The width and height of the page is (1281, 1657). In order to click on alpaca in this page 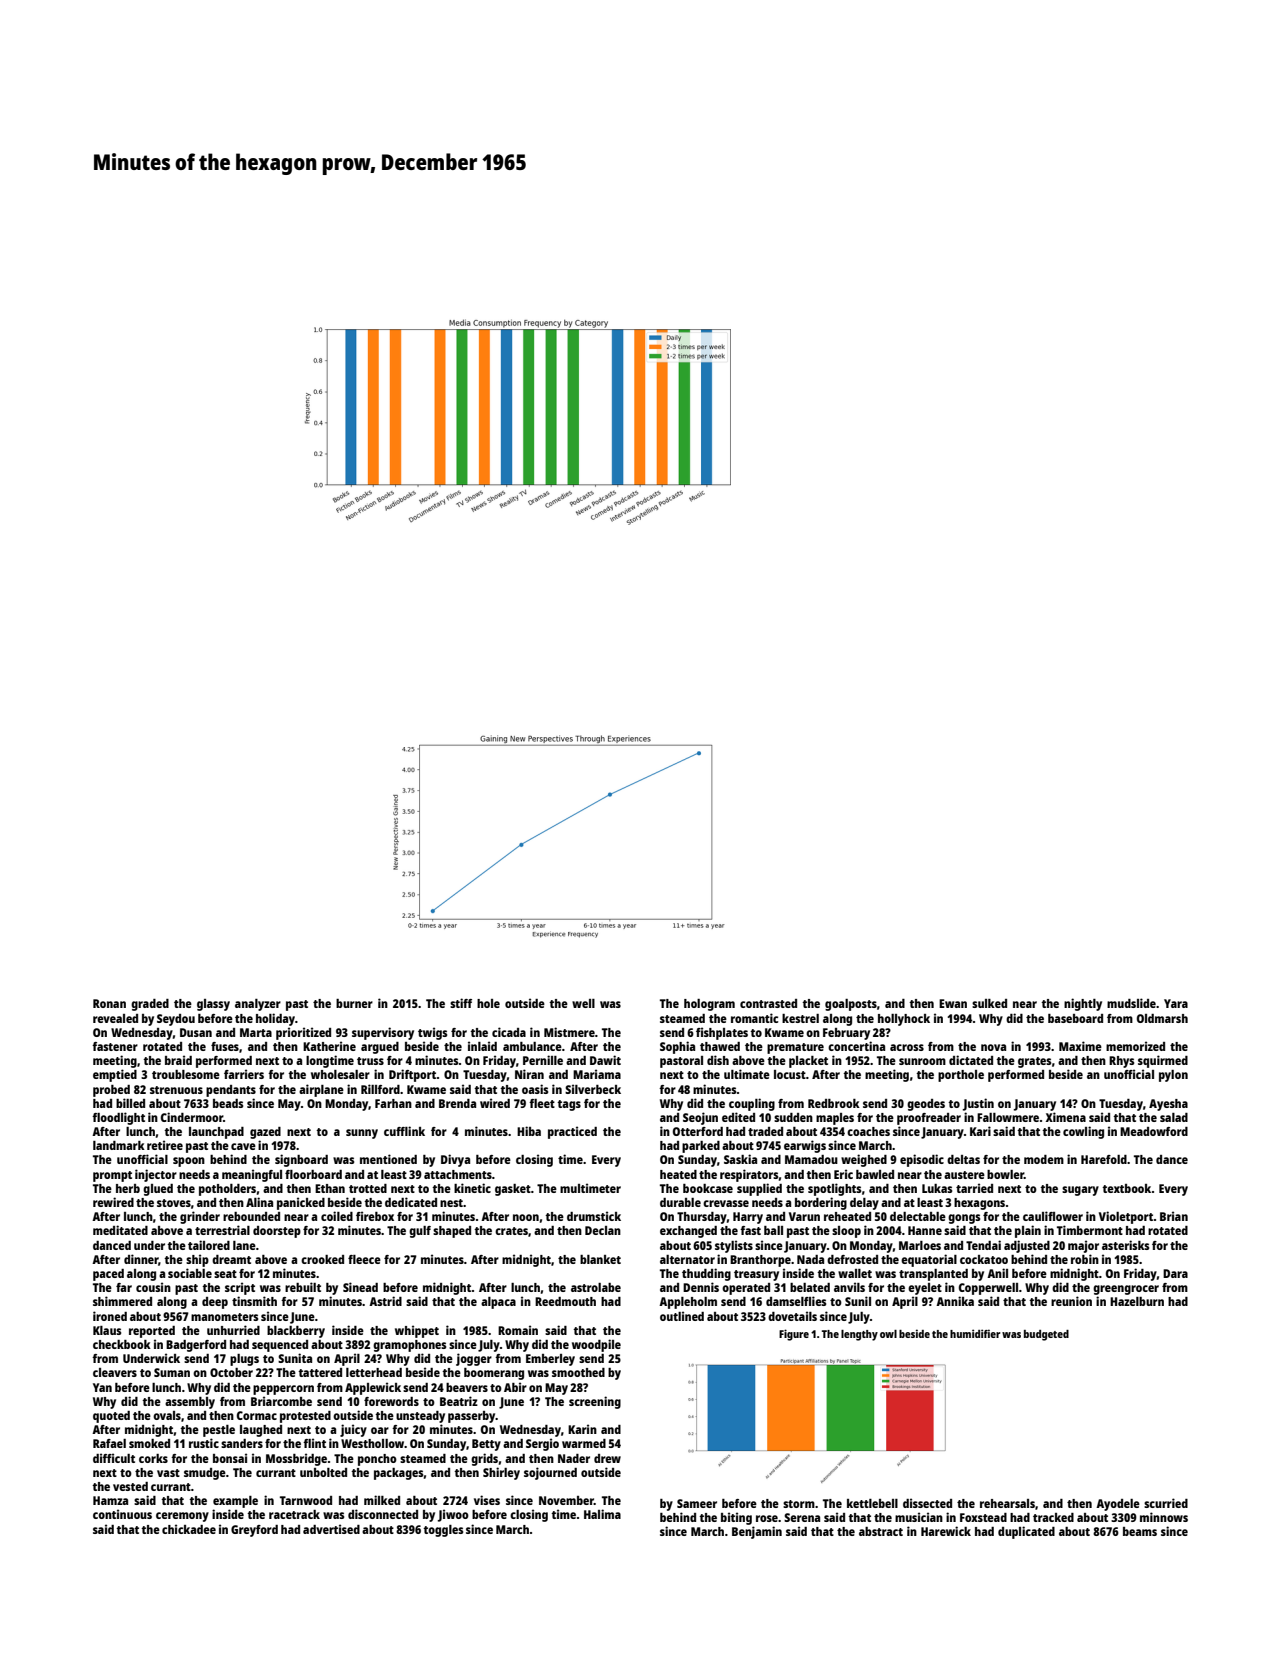, I will do `click(498, 1303)`.
